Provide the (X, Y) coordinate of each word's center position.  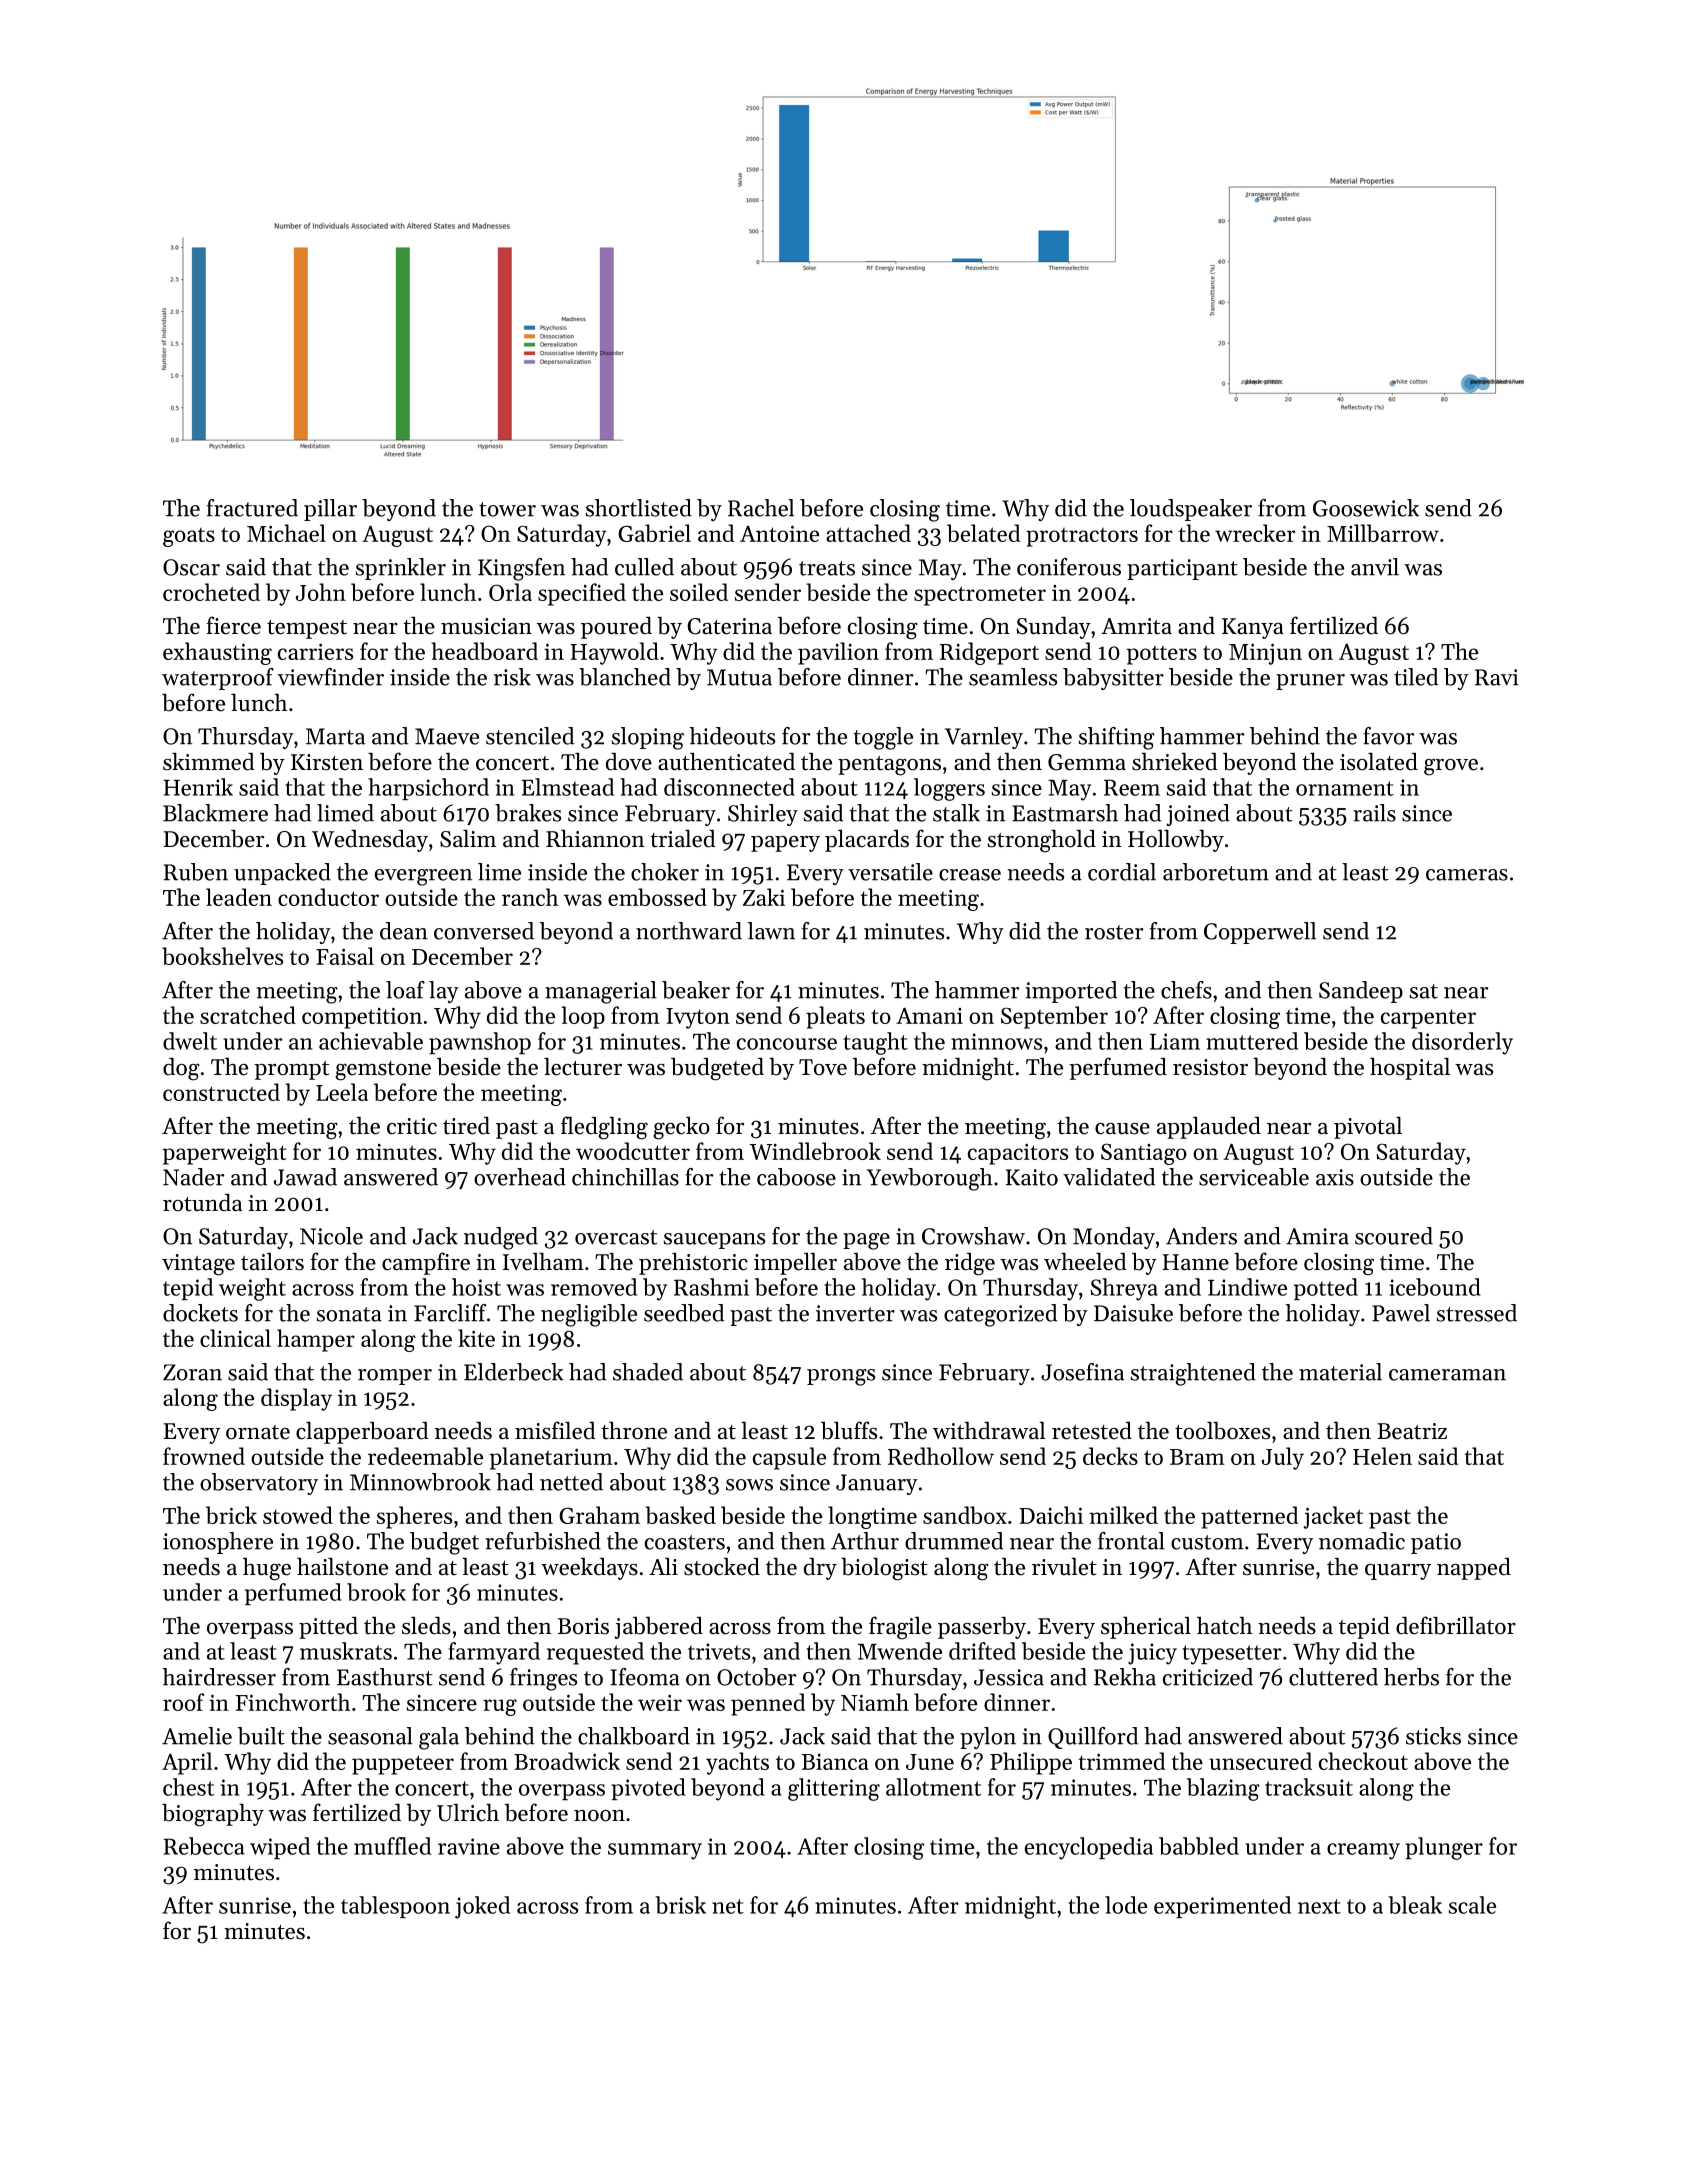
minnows (996, 1041)
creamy (1363, 1851)
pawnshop (480, 1043)
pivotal (1368, 1127)
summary (655, 1851)
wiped (280, 1848)
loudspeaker (1191, 510)
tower (507, 509)
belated (983, 533)
